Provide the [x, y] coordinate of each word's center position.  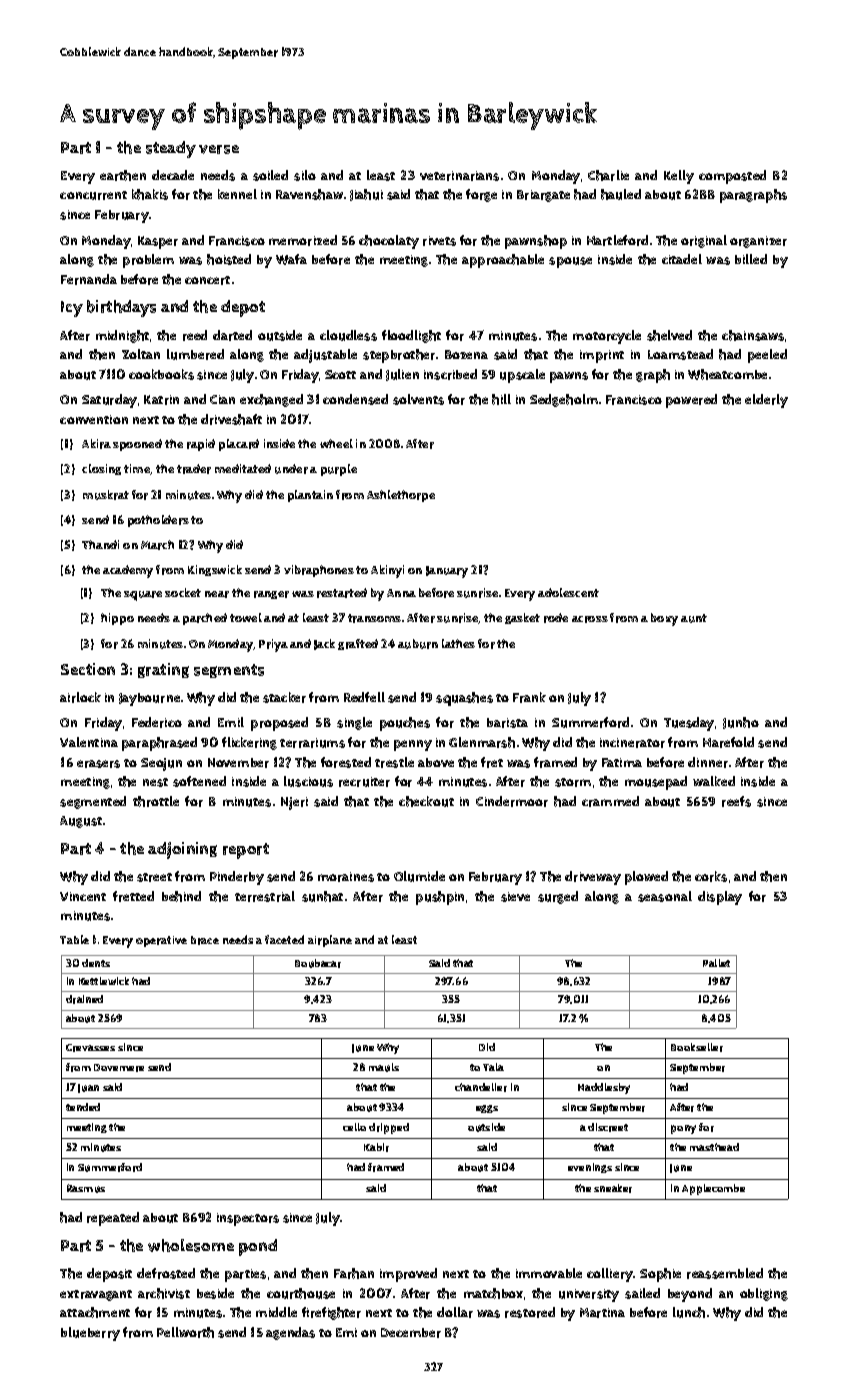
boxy [664, 619]
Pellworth [185, 1332]
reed [195, 335]
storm [573, 782]
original [704, 241]
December [411, 1333]
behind [181, 896]
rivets [439, 241]
